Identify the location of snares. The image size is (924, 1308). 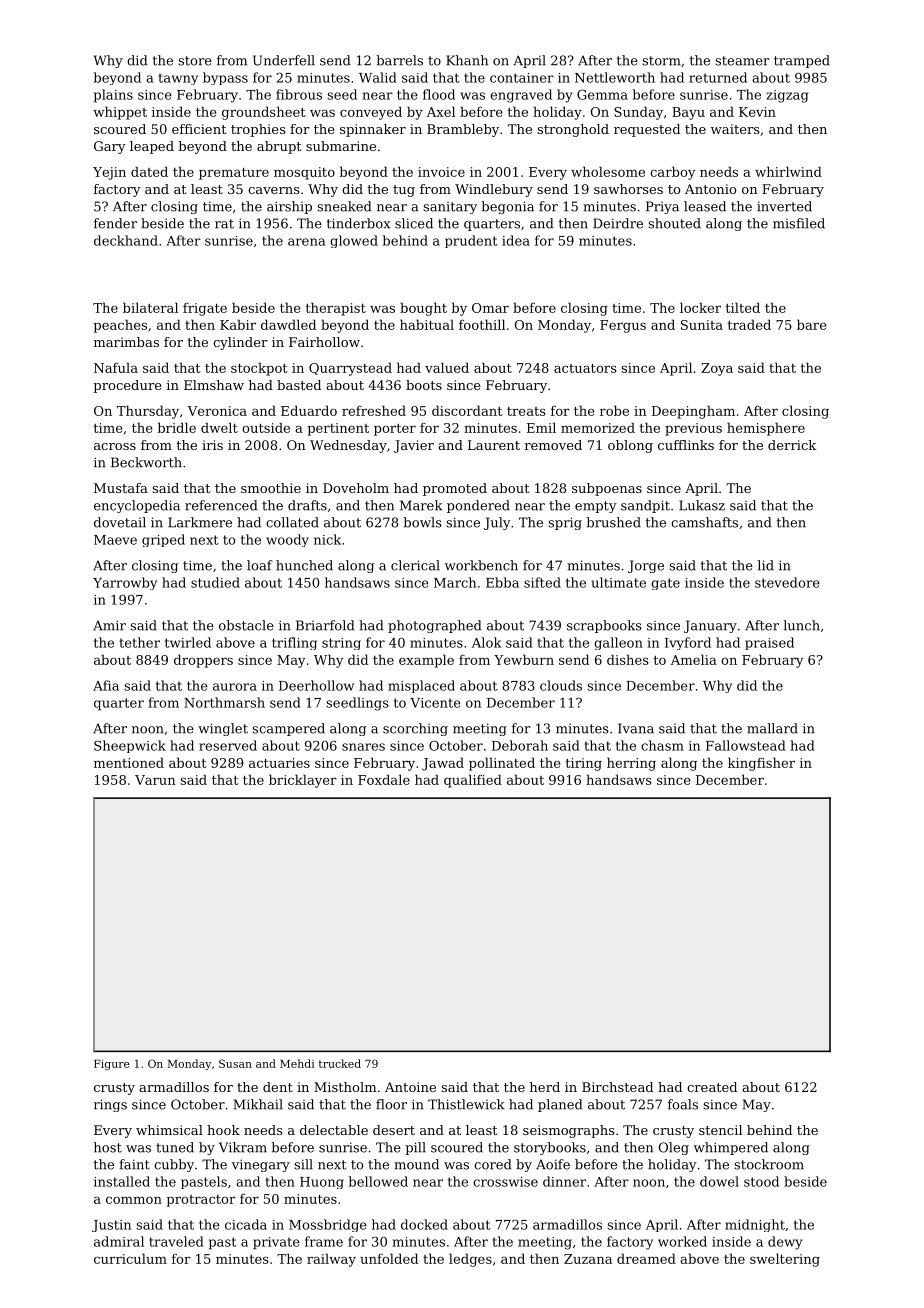
(363, 747).
